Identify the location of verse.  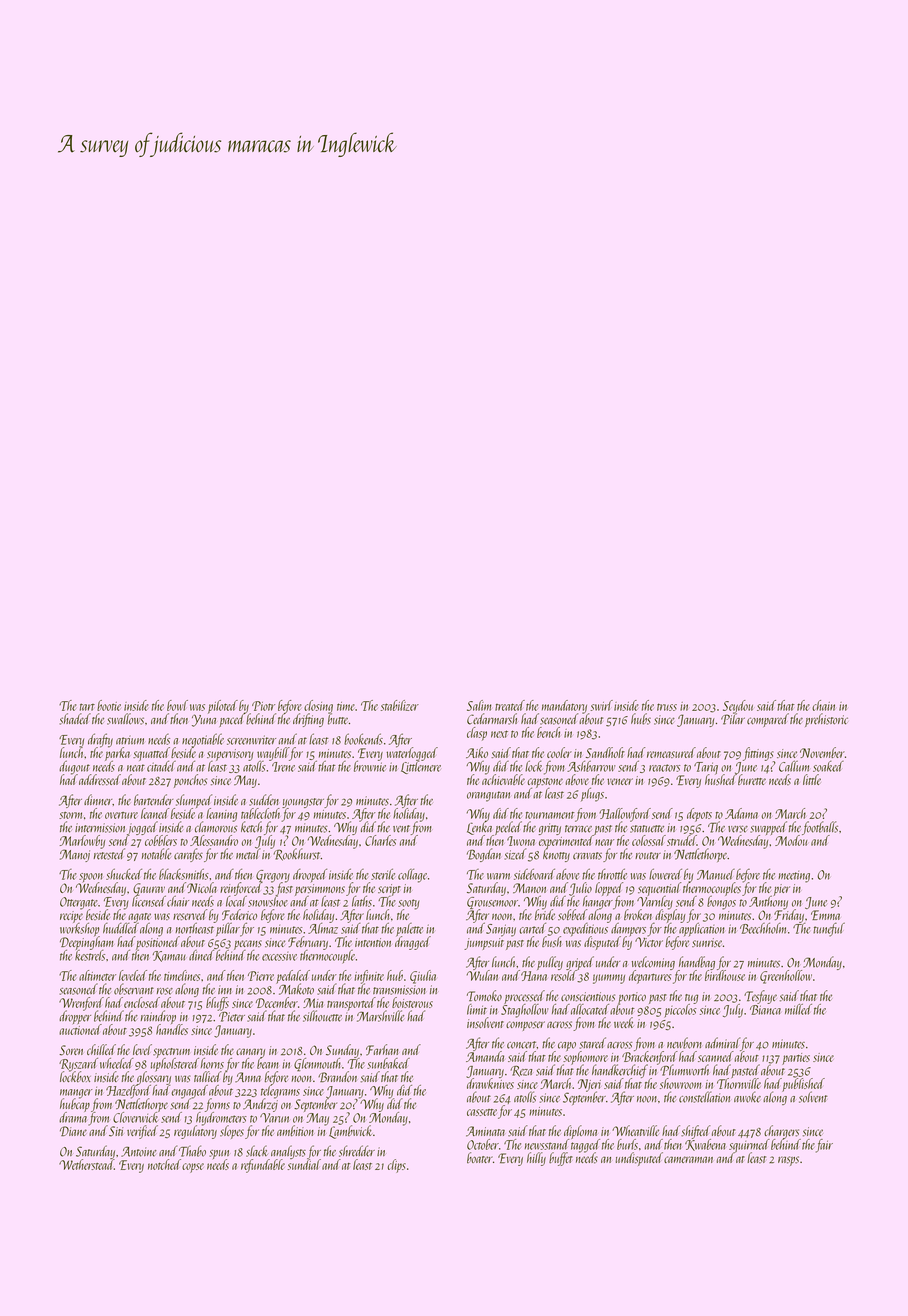
(738, 829).
